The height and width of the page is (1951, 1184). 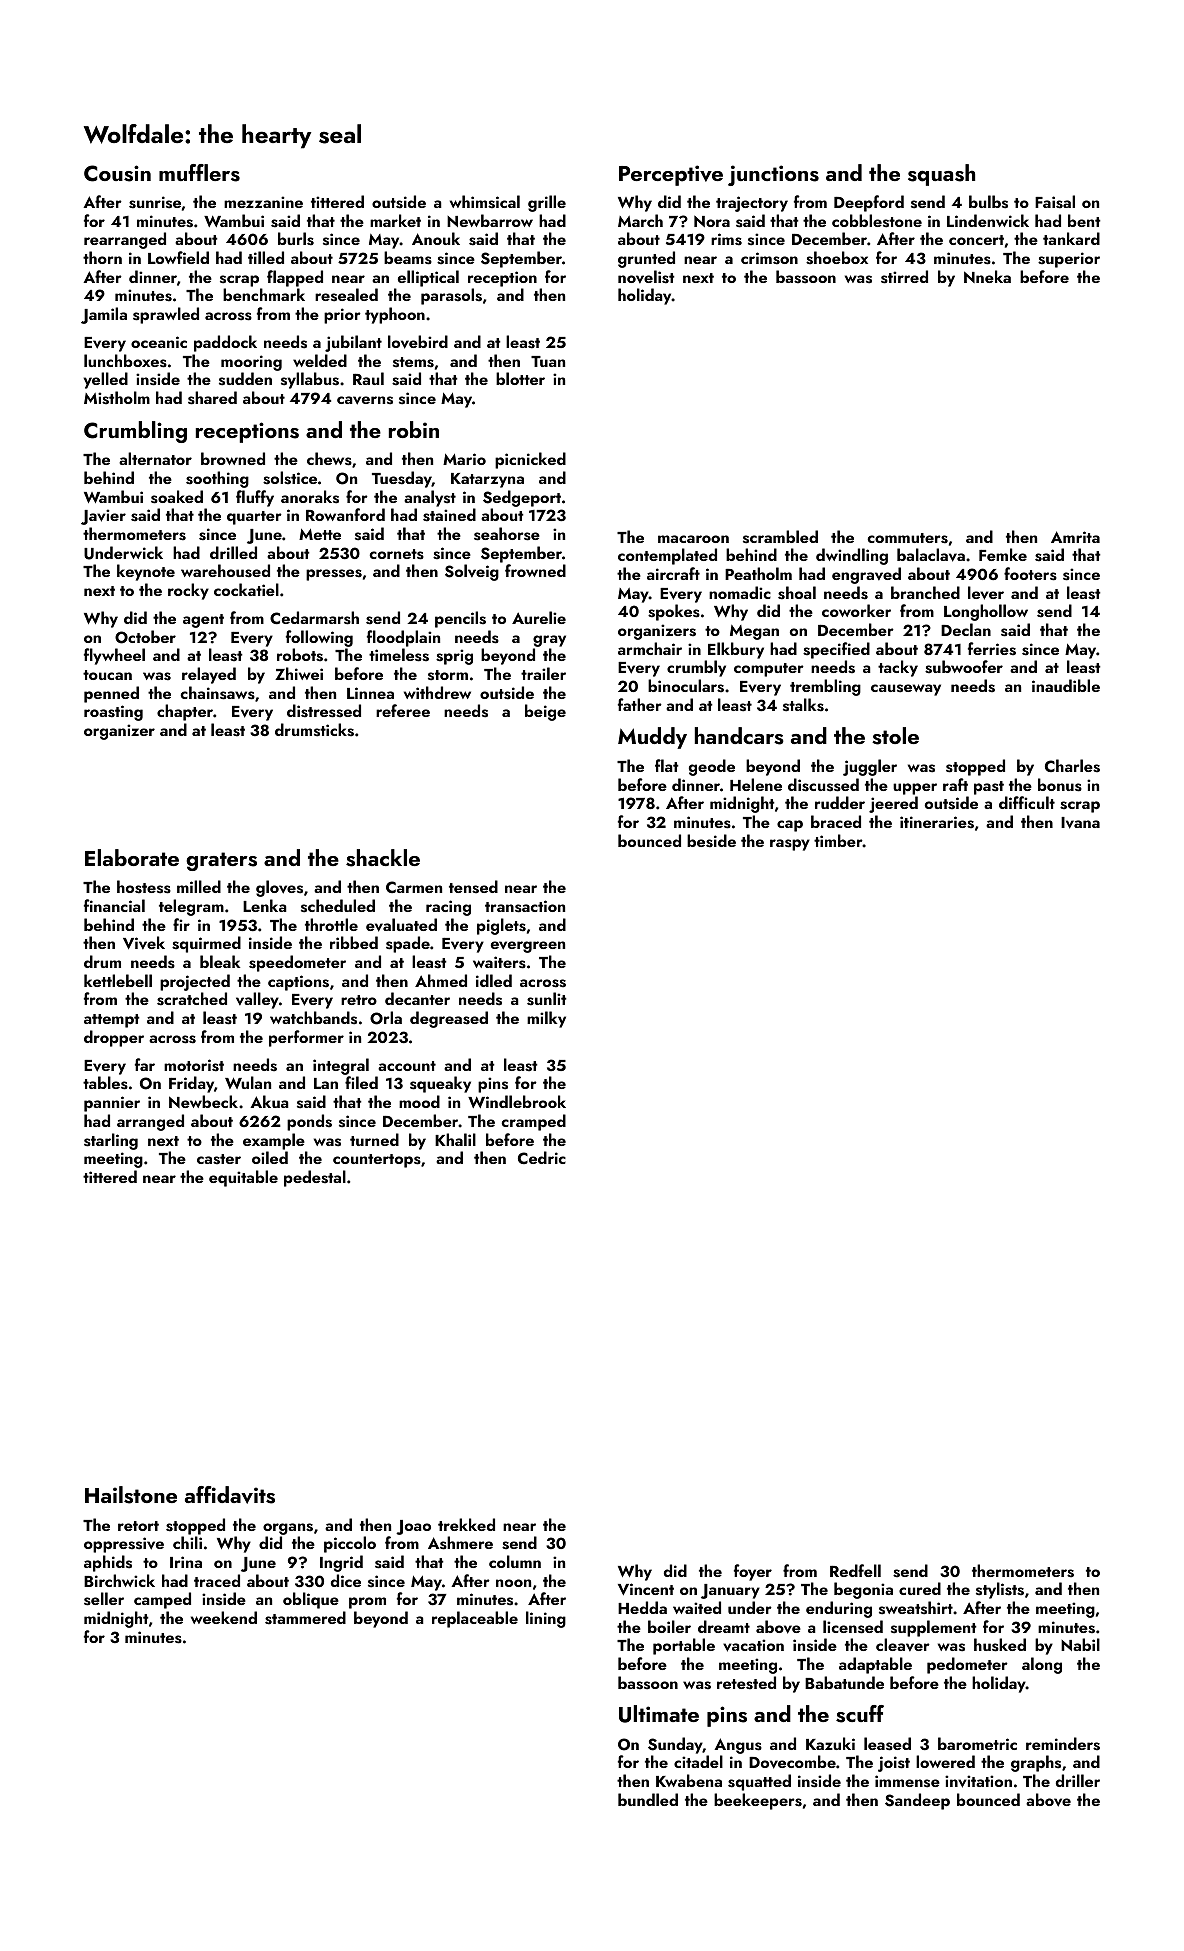 What do you see at coordinates (1066, 685) in the page?
I see `inaudible` at bounding box center [1066, 685].
